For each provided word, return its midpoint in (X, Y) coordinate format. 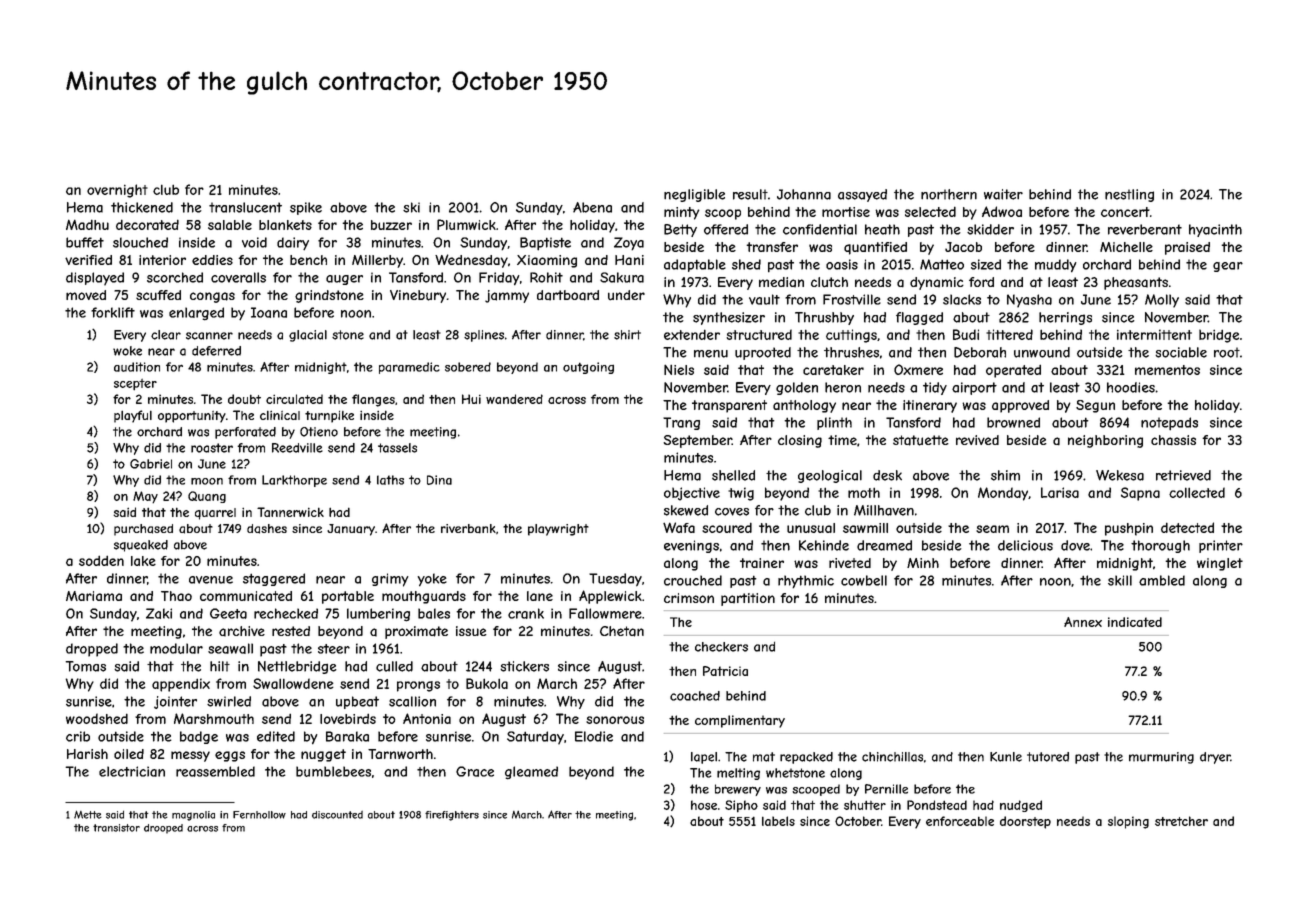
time (842, 440)
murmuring (1161, 758)
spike (306, 208)
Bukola (487, 683)
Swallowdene (293, 683)
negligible (694, 195)
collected (1197, 492)
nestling (1129, 195)
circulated (294, 399)
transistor (116, 828)
